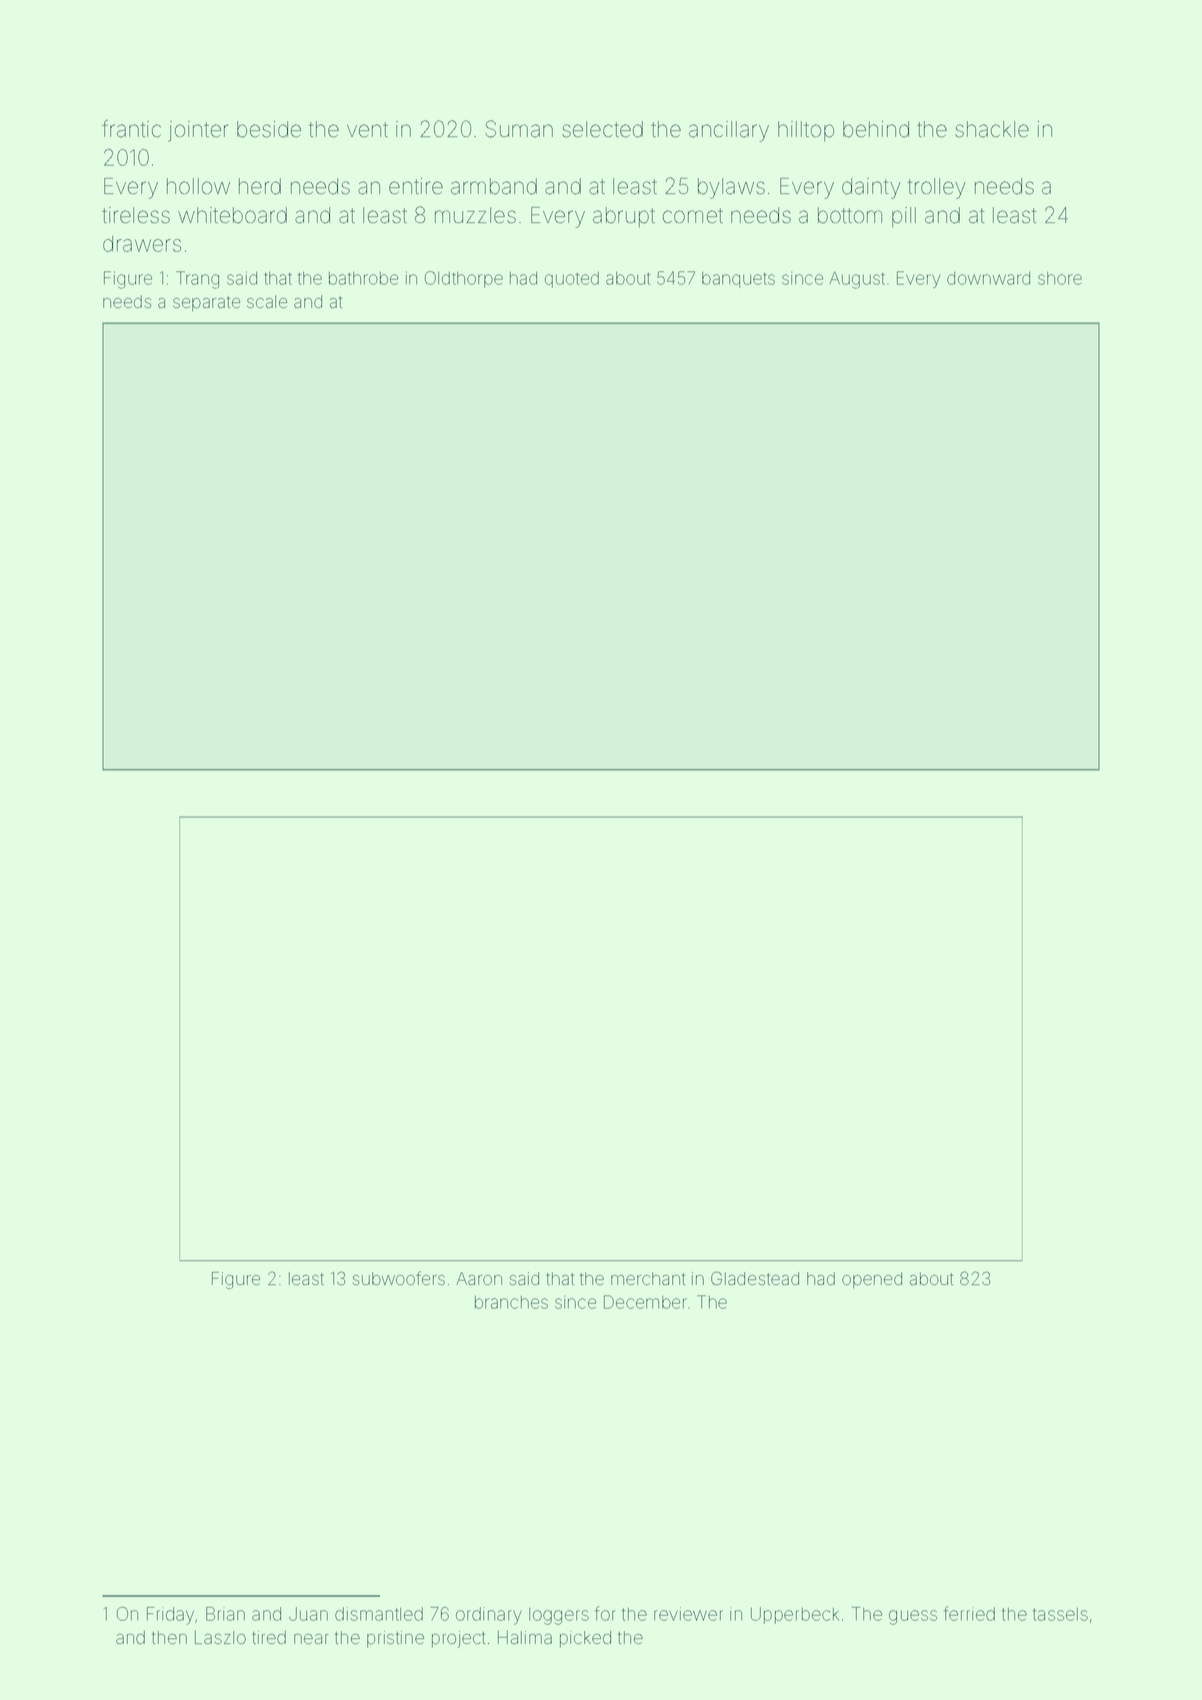 The image size is (1202, 1700). I want to click on scale, so click(267, 301).
